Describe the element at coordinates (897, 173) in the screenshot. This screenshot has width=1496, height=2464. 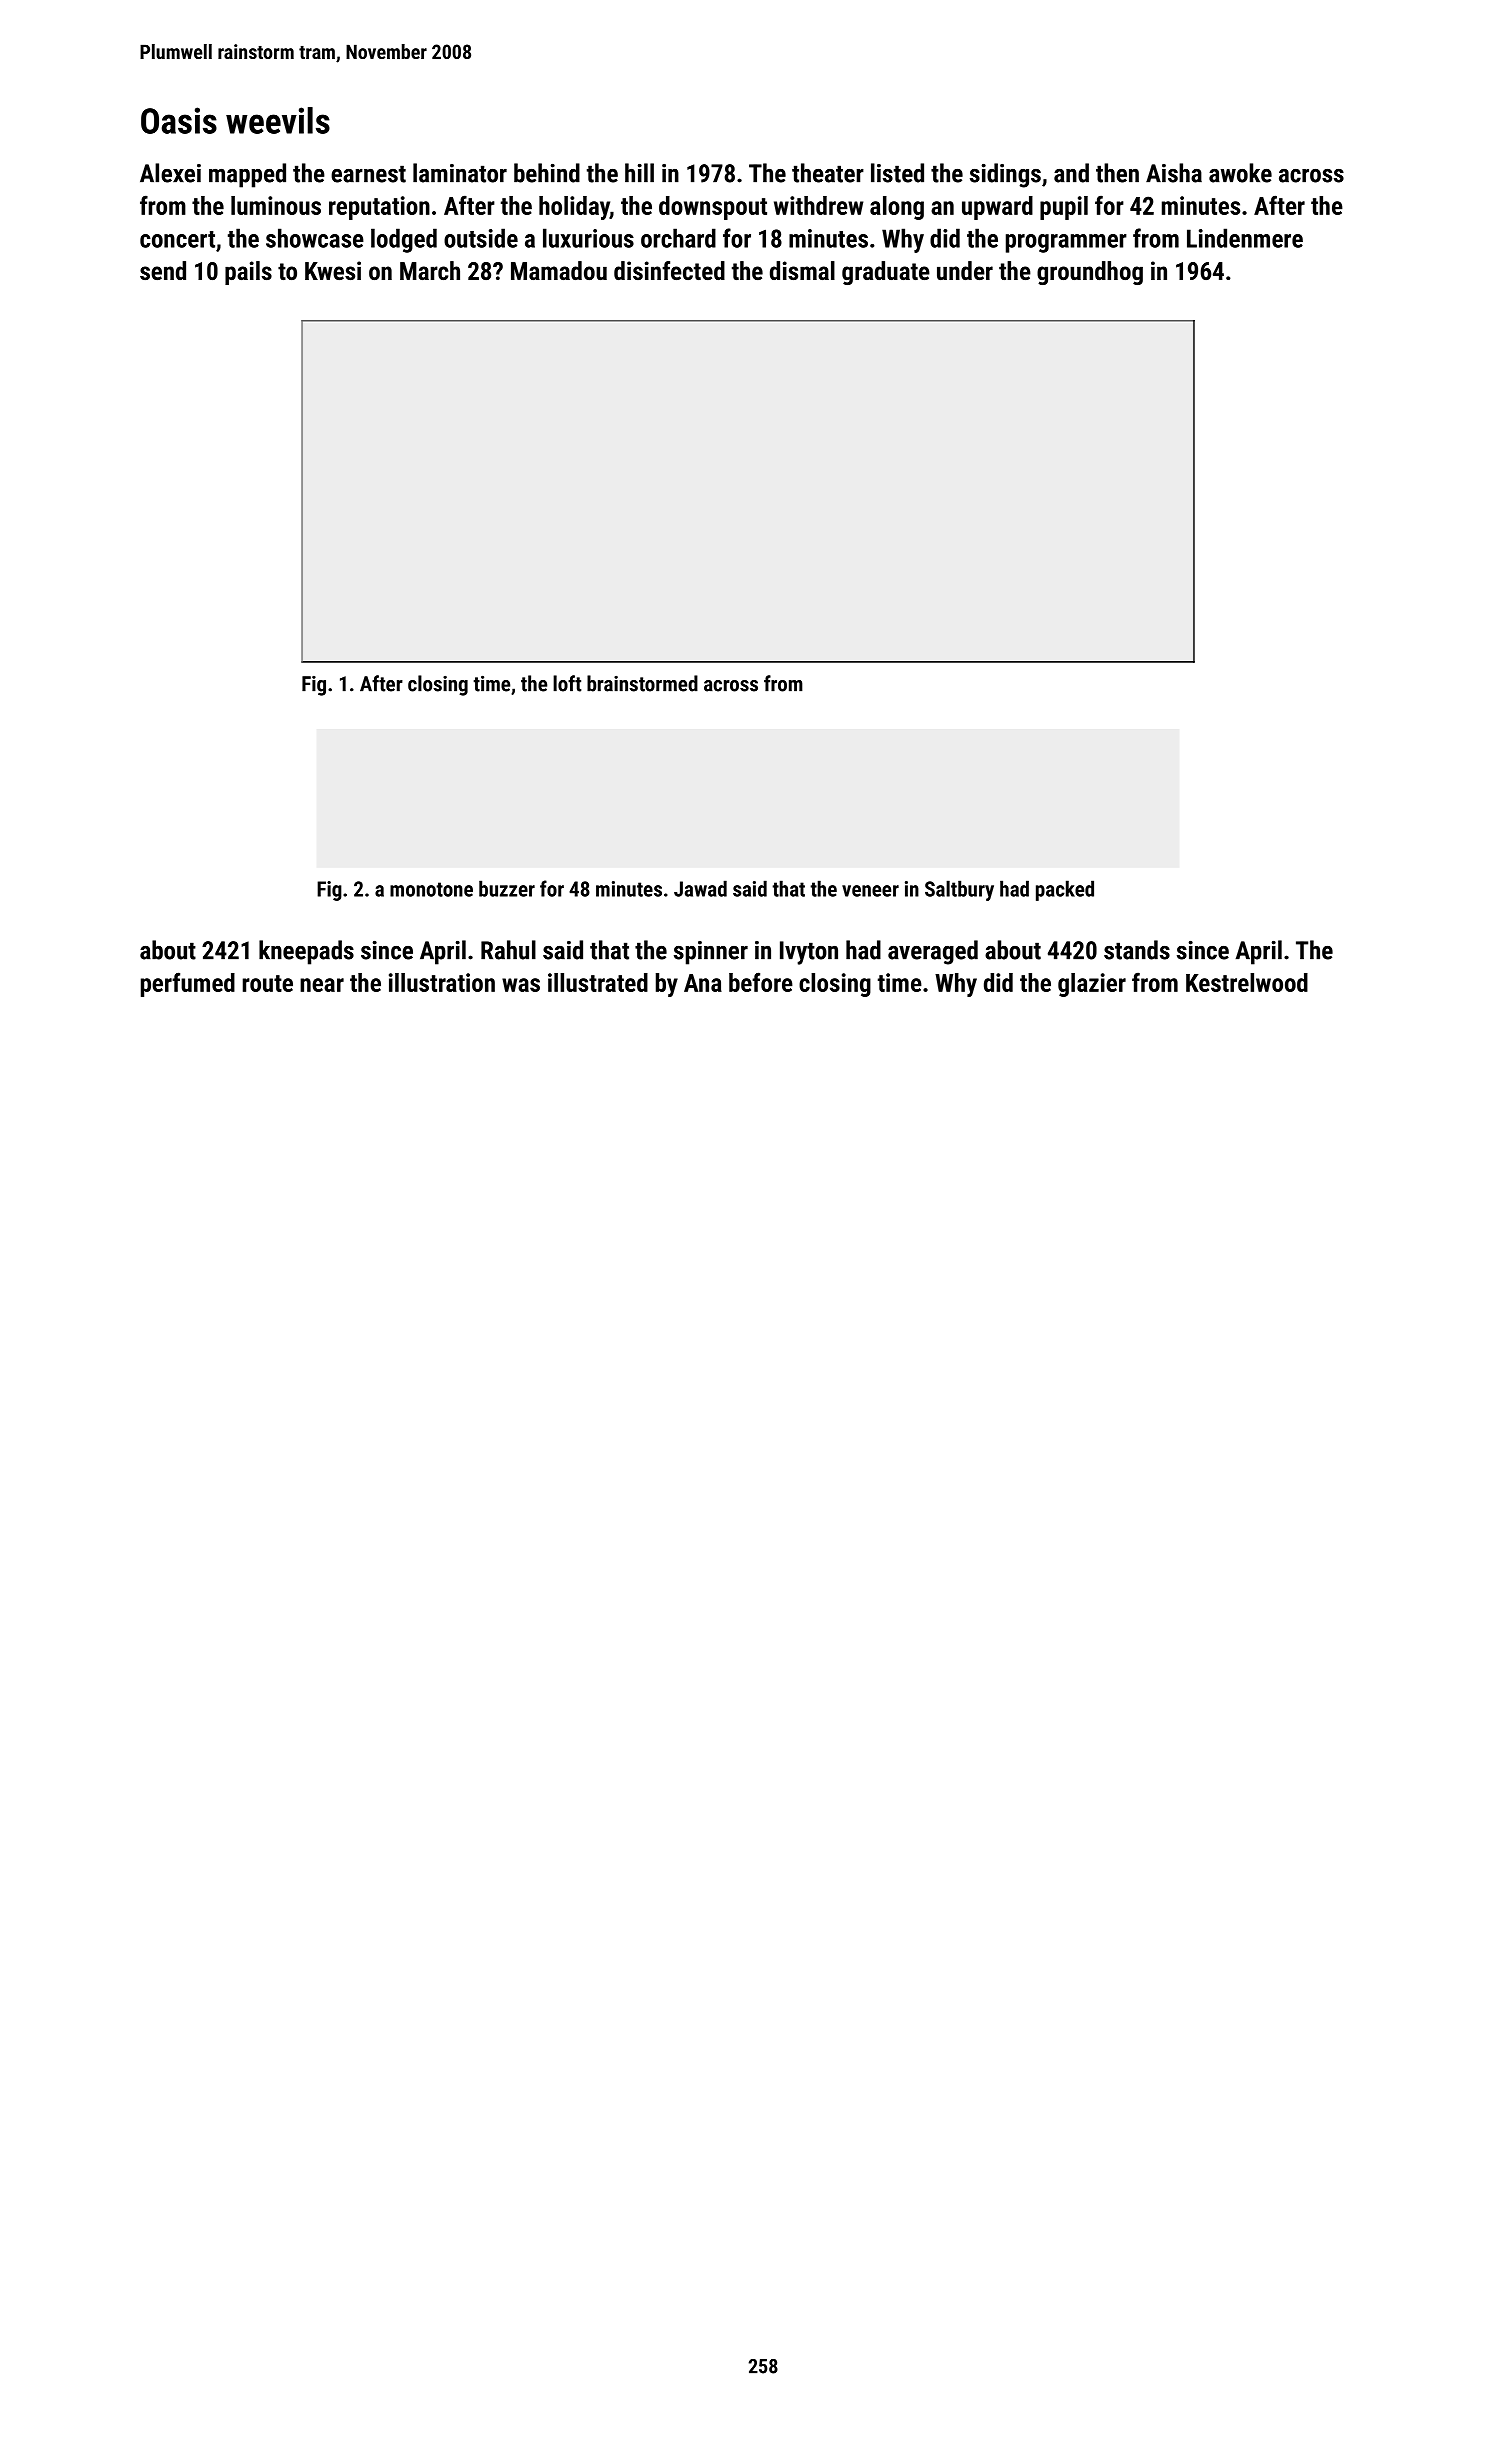
I see `listed` at that location.
